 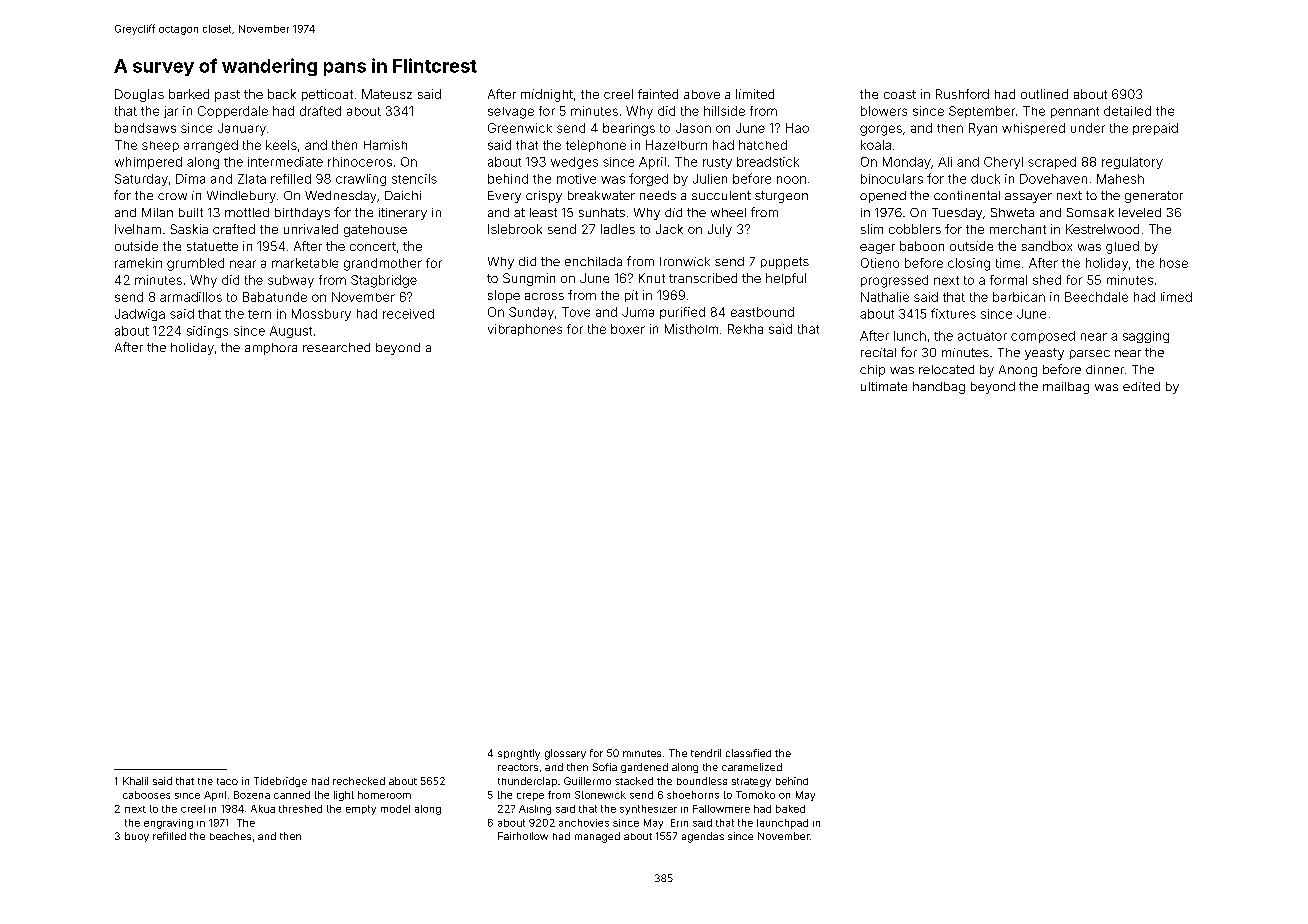 I want to click on Khalil, so click(x=135, y=781).
